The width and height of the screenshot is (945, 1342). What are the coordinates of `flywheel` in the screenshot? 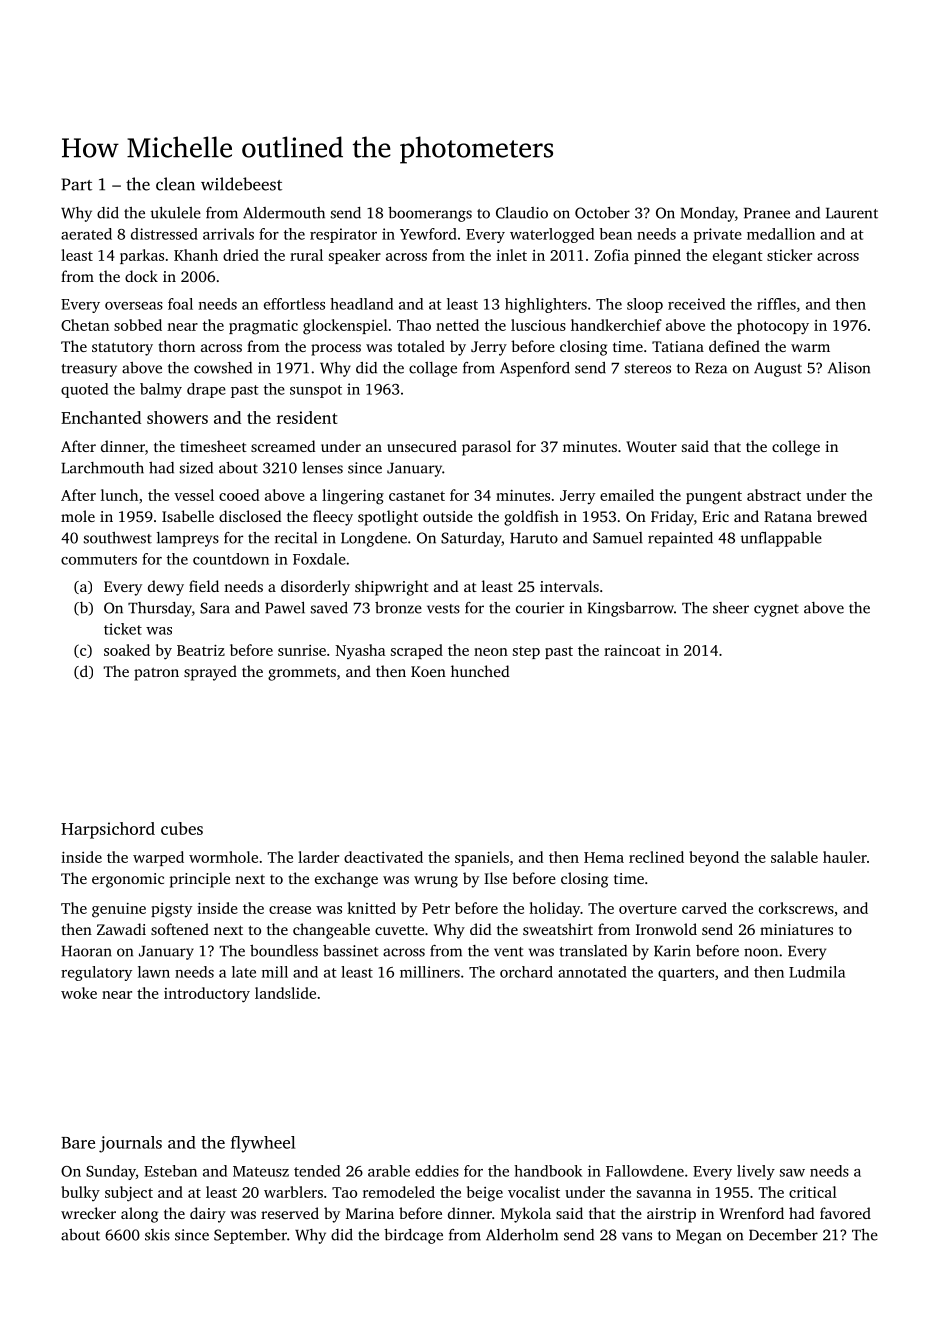 It's located at (263, 1144).
